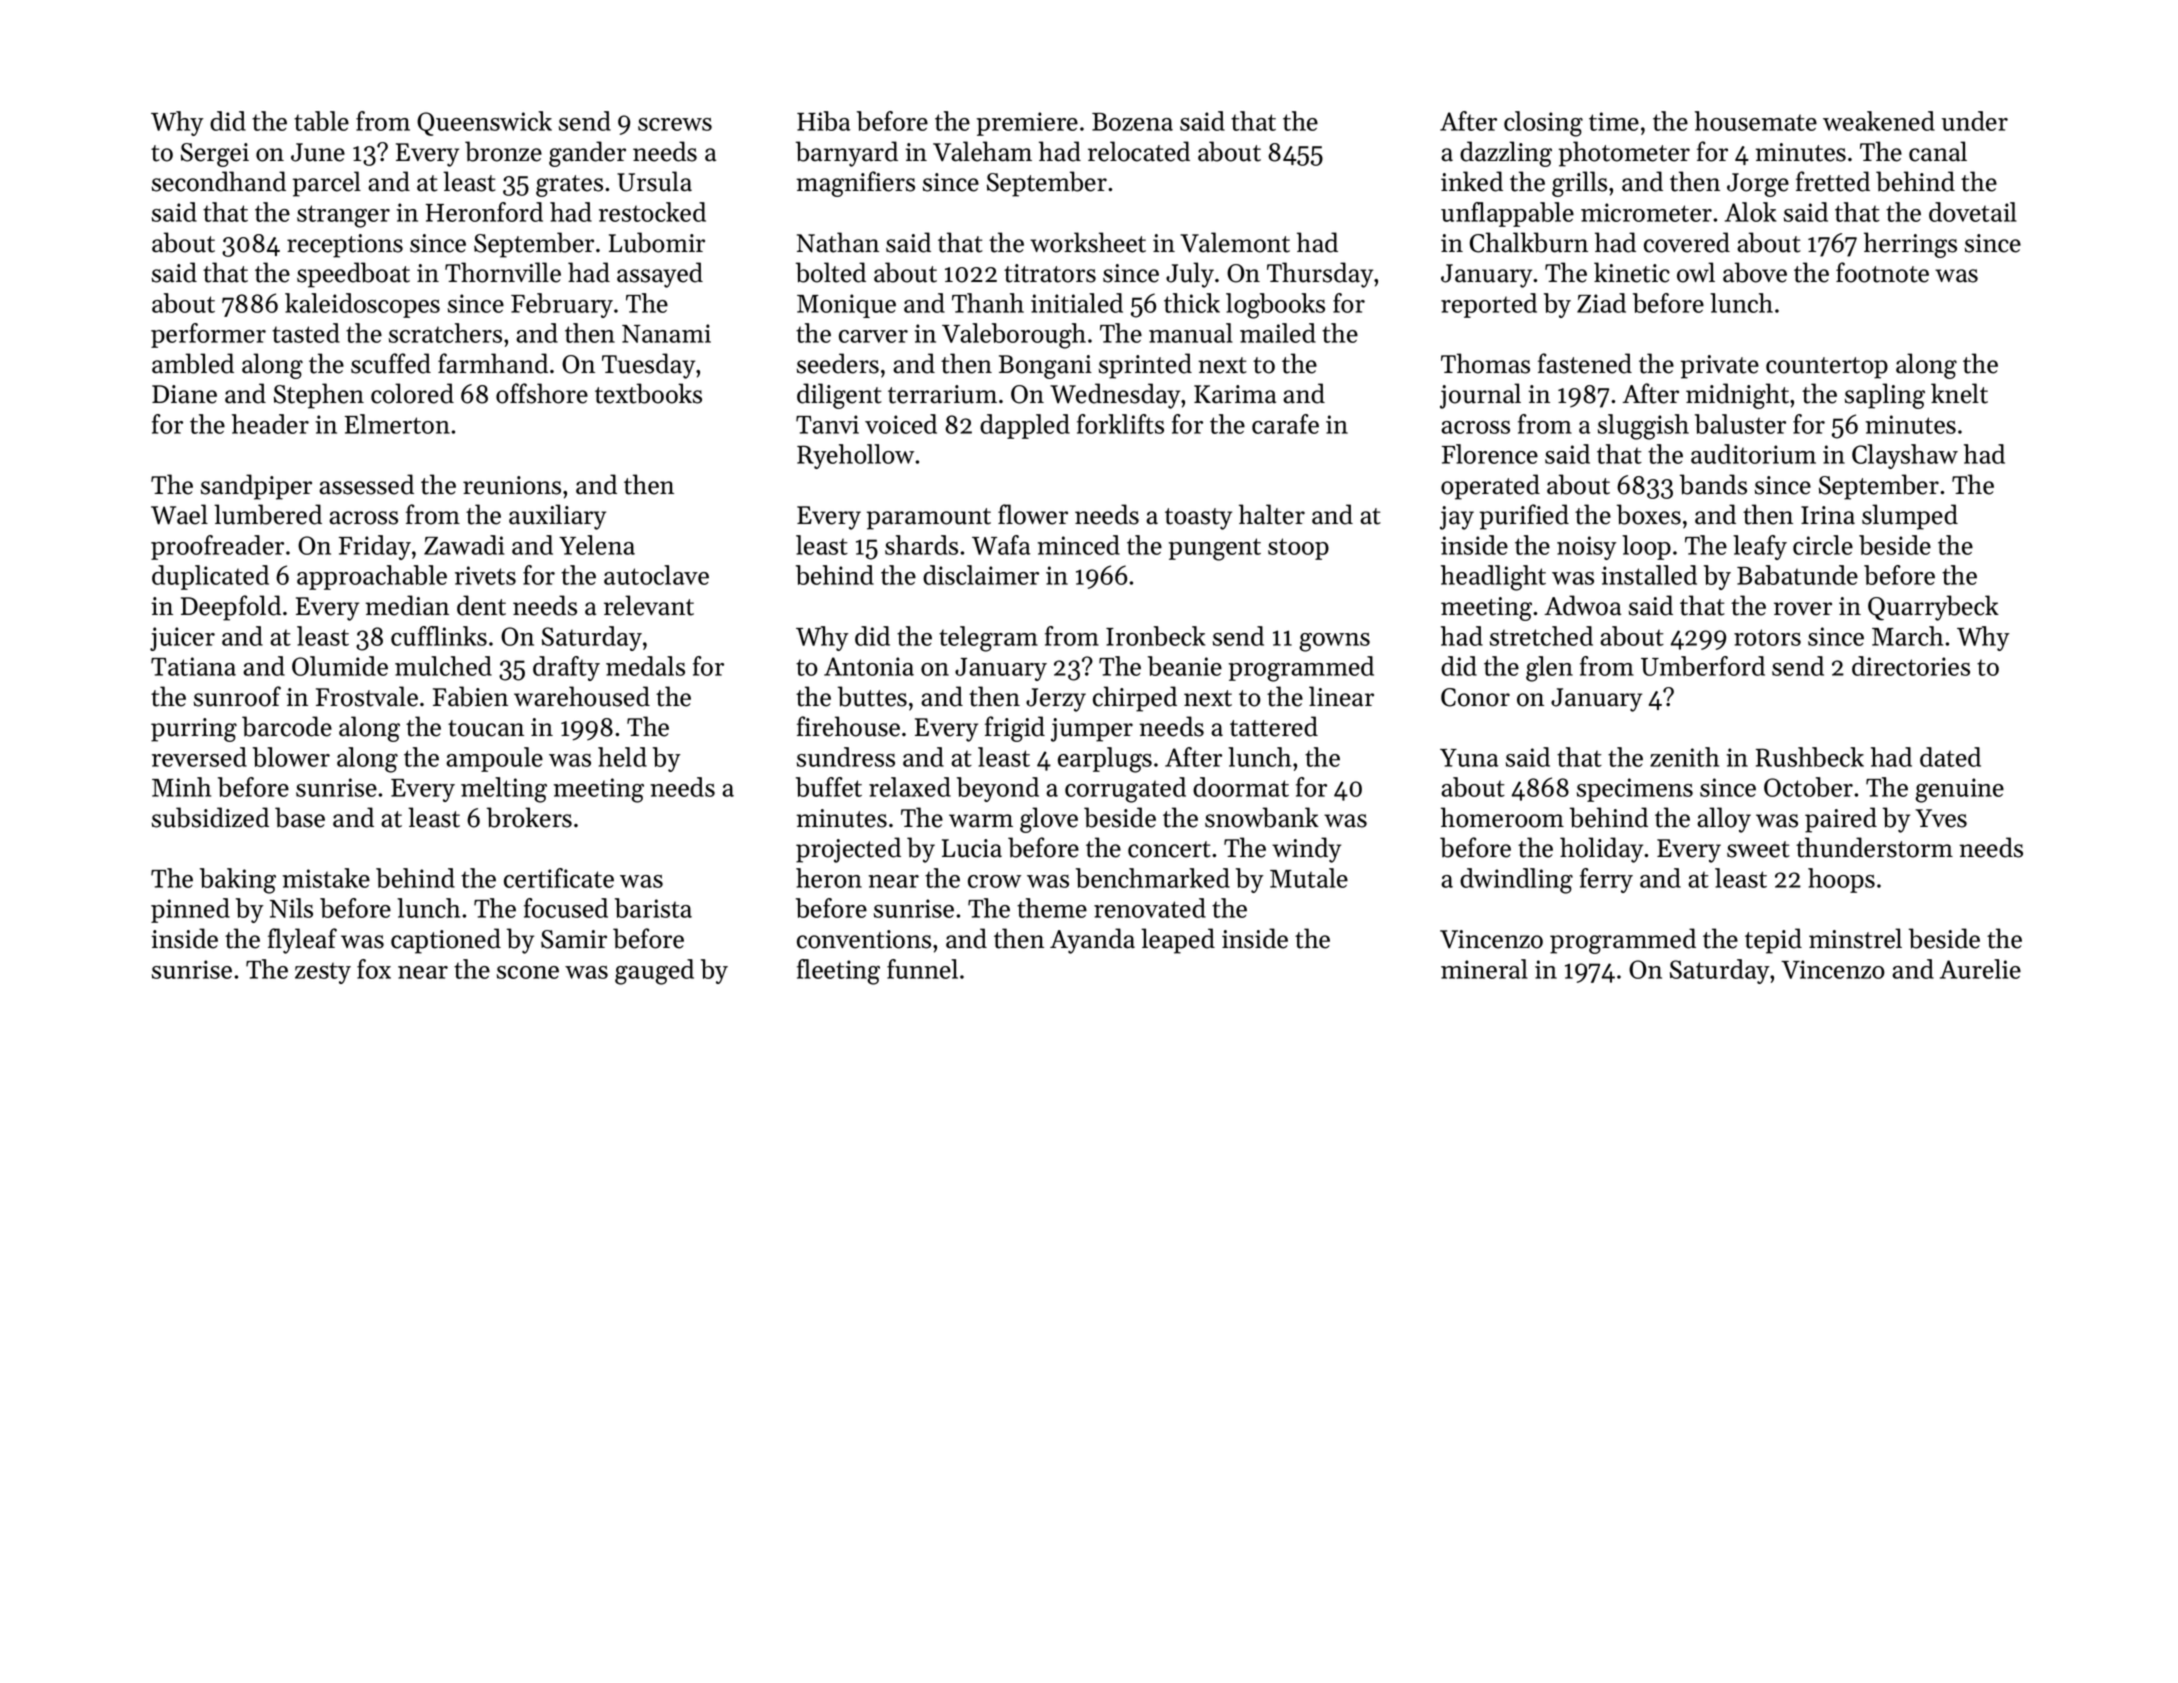 This image has height=1683, width=2178. I want to click on cufflinks, so click(439, 636).
